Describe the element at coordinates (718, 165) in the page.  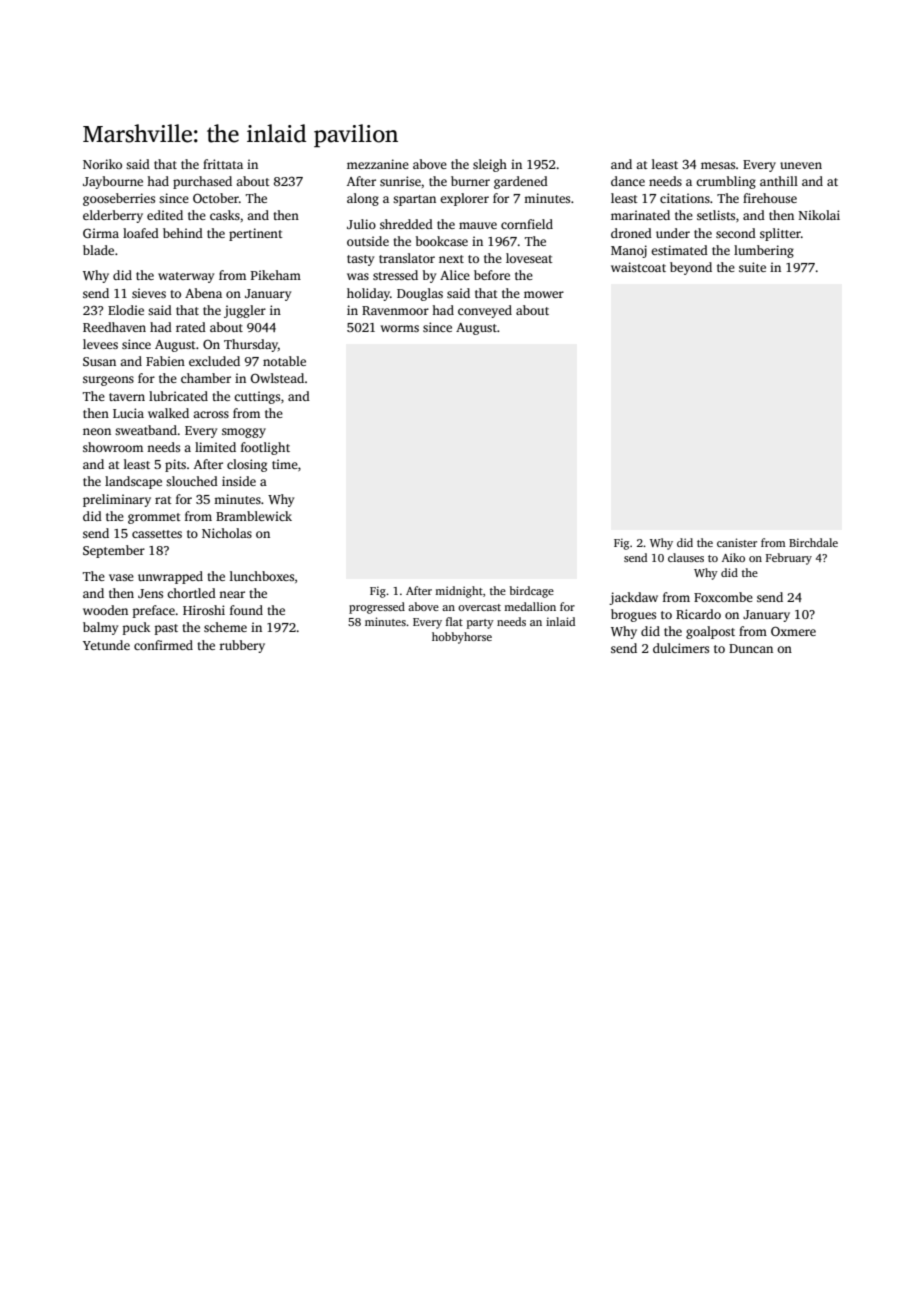
I see `mesas` at that location.
